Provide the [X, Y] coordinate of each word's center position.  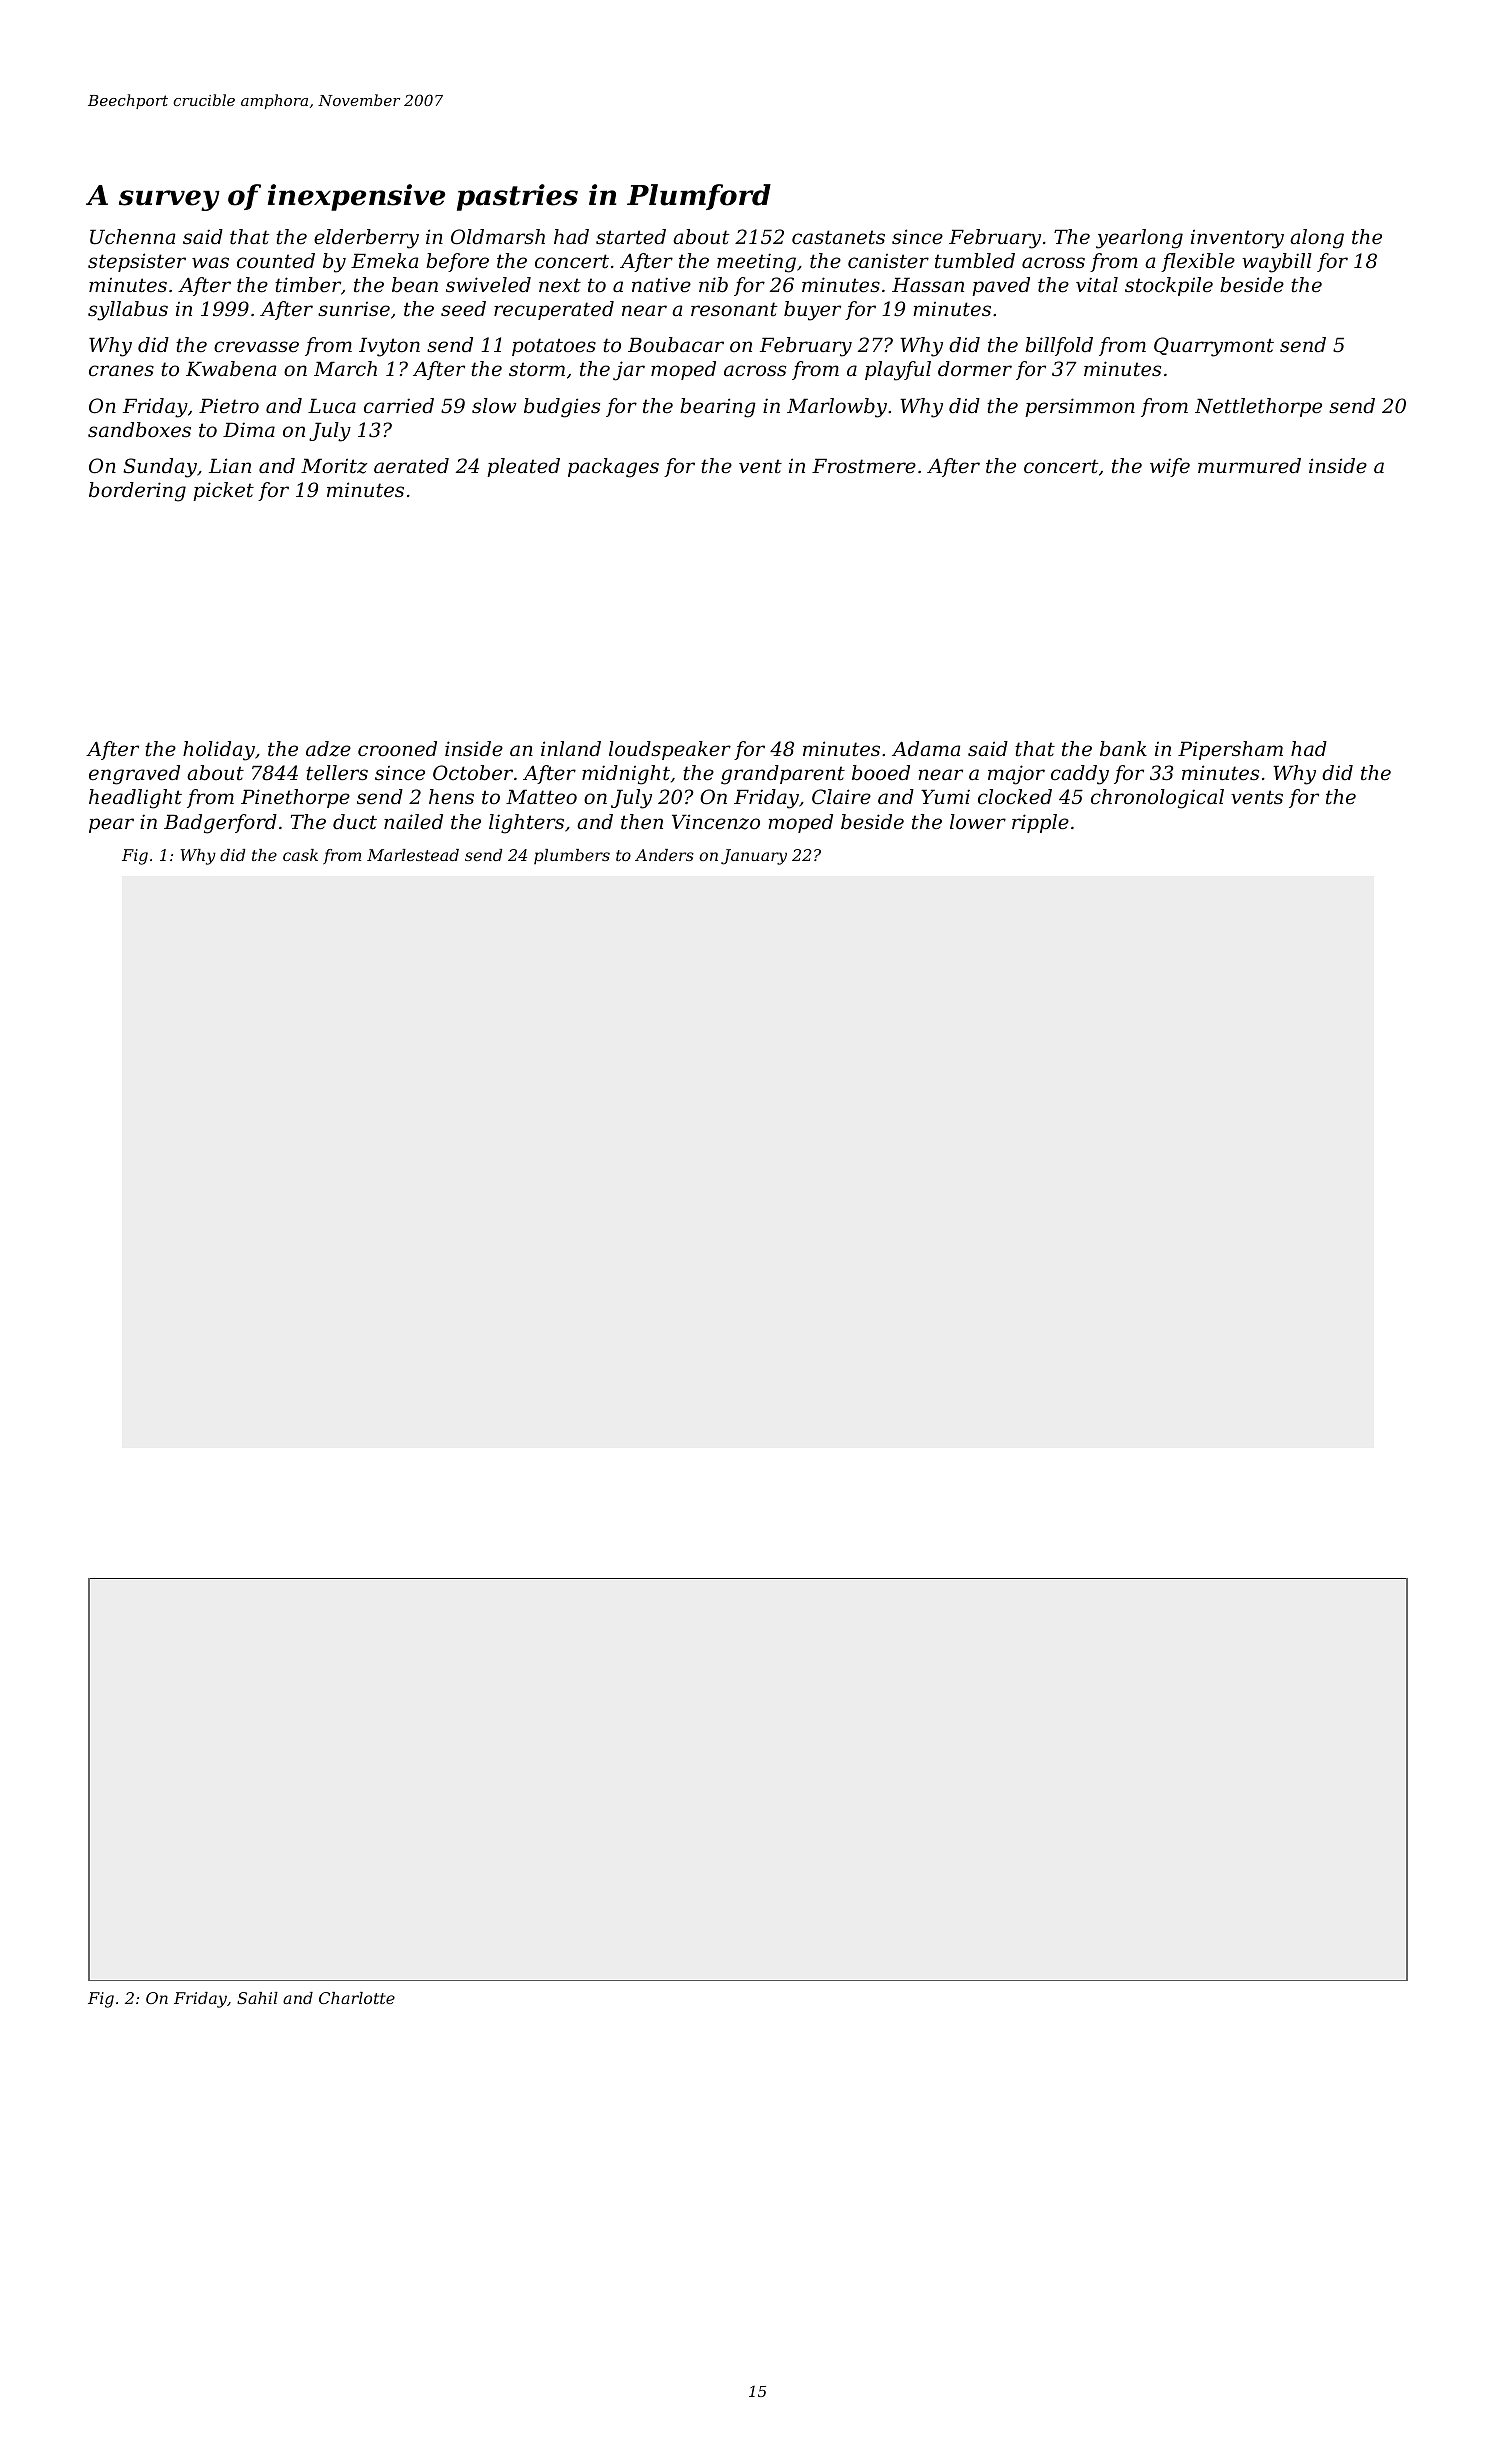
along [1317, 239]
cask [300, 855]
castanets [838, 237]
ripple [1040, 823]
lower [978, 822]
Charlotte [357, 1998]
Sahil [257, 1998]
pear [111, 825]
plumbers [572, 857]
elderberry [366, 239]
